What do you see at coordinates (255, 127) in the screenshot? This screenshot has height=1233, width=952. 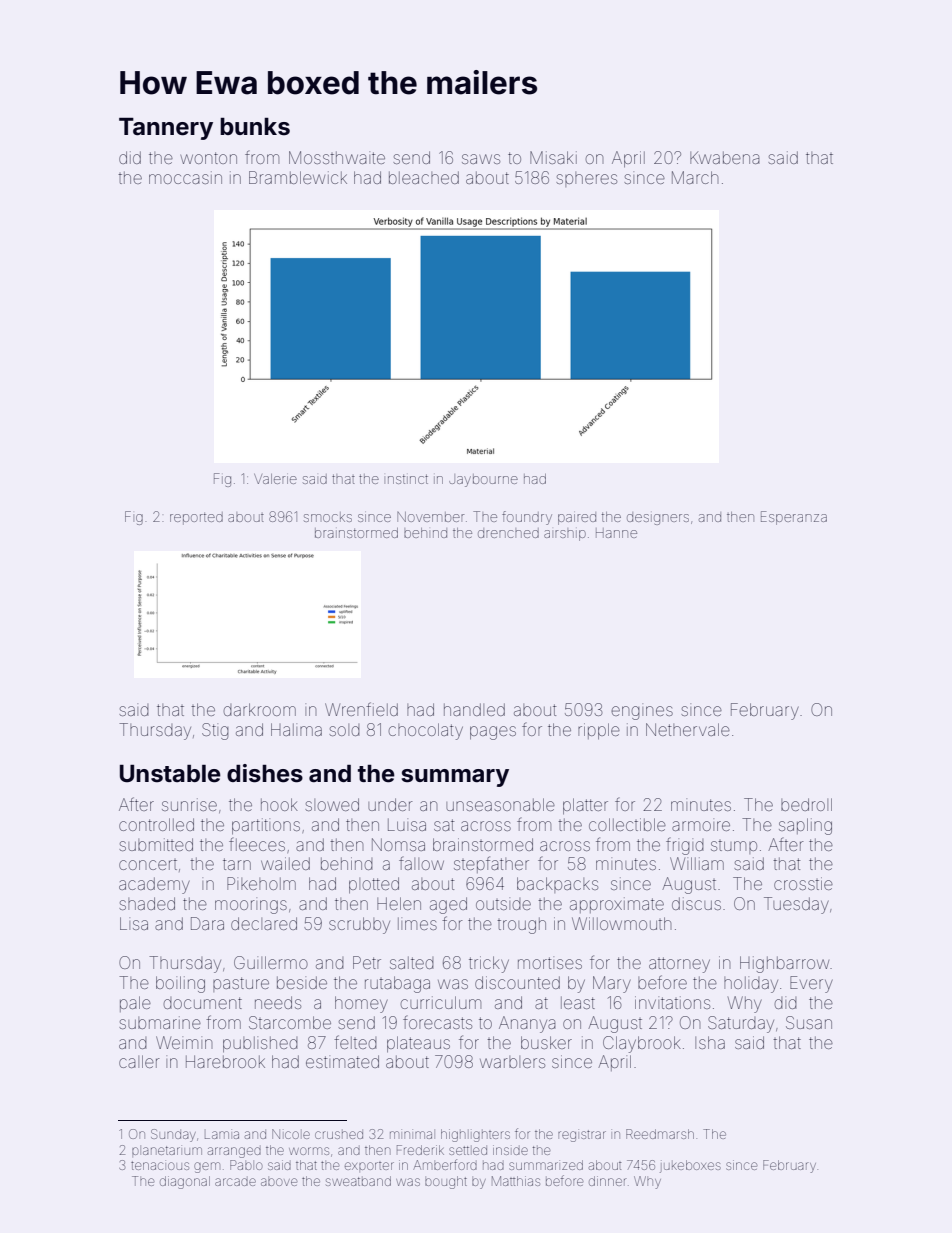 I see `bunks` at bounding box center [255, 127].
